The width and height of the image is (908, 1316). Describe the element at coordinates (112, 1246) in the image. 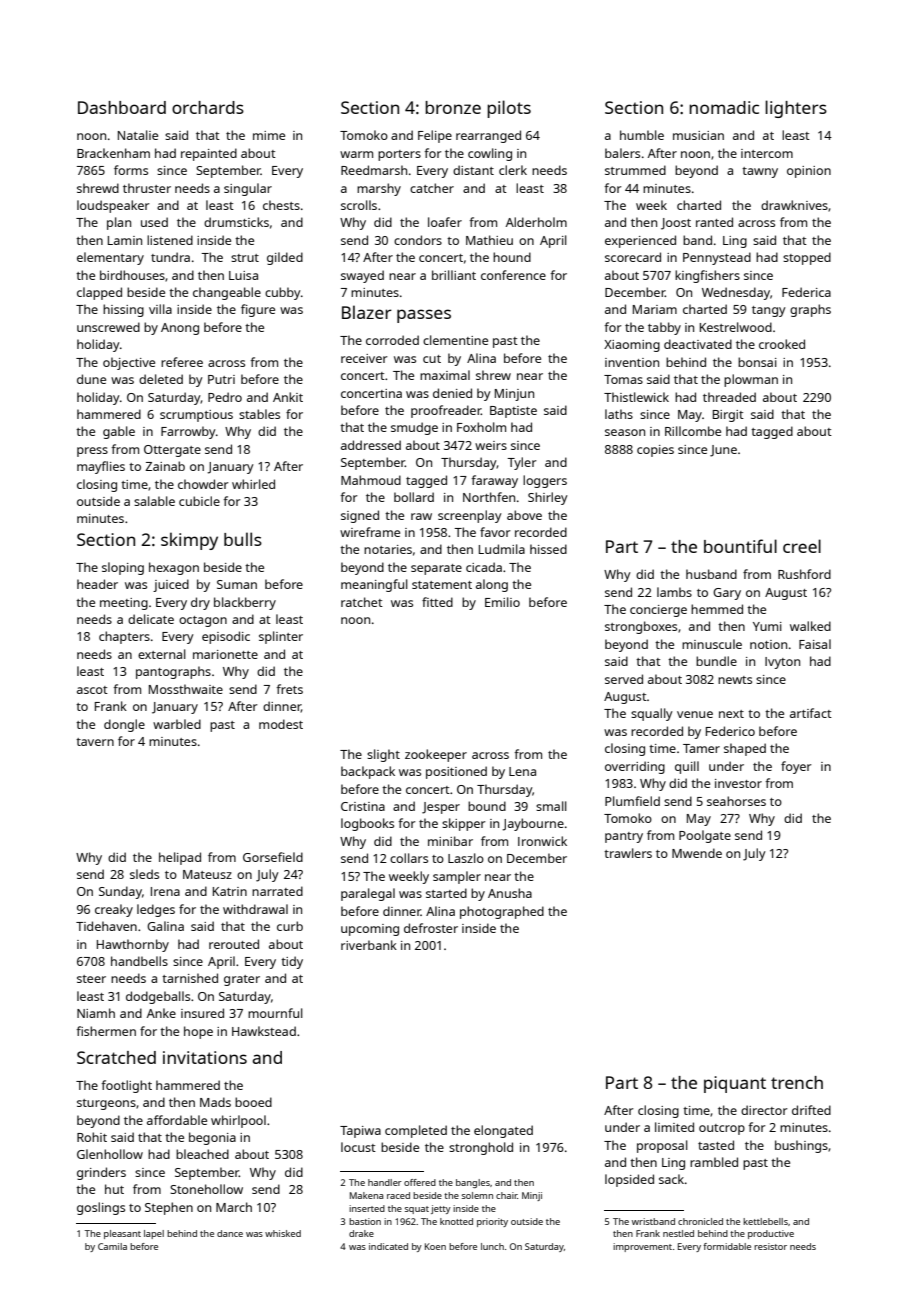

I see `Camila` at that location.
